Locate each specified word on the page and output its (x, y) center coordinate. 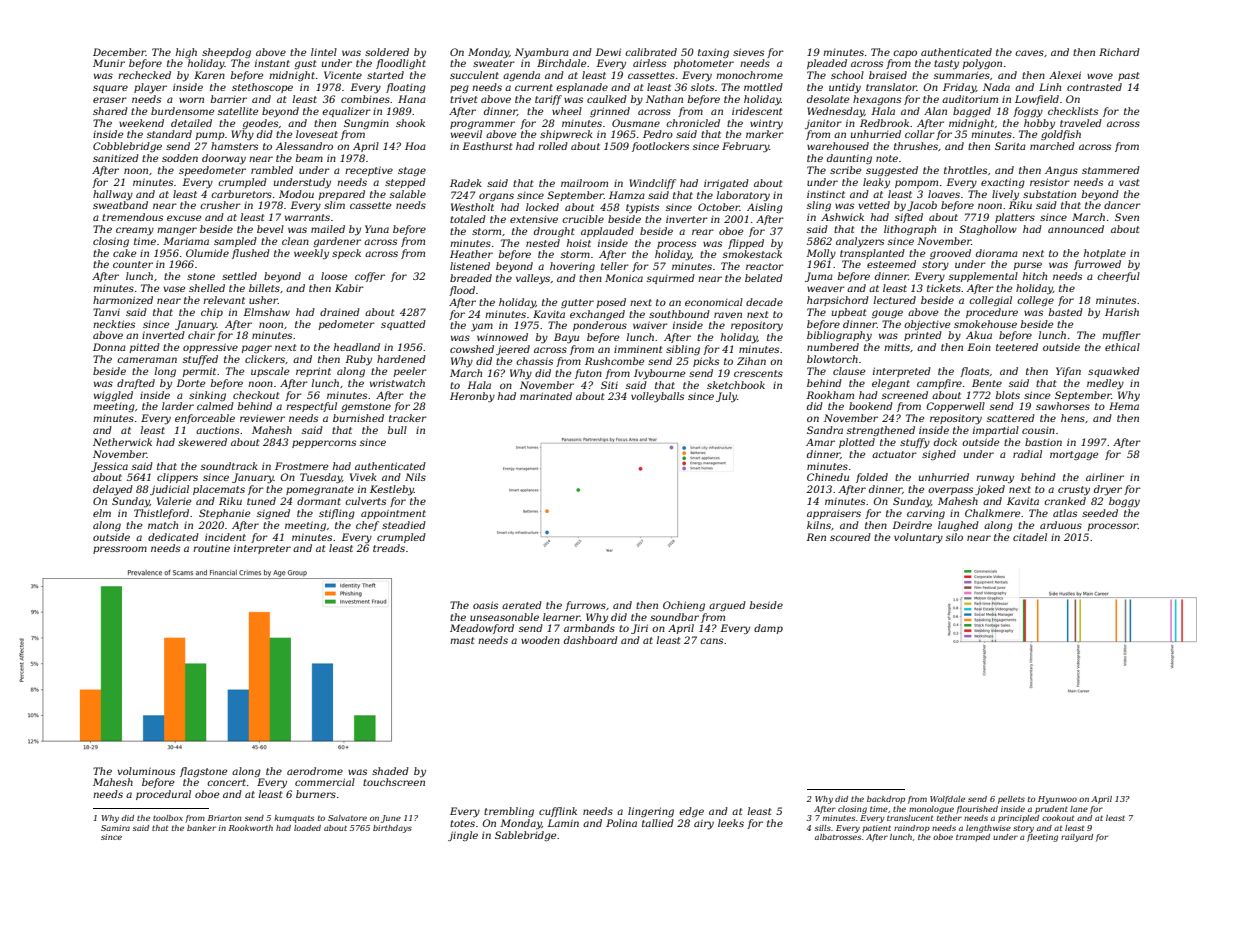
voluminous (146, 771)
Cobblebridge (127, 147)
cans (711, 641)
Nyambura (542, 53)
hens (1073, 418)
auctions (217, 430)
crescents (758, 373)
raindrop (912, 829)
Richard (1119, 52)
